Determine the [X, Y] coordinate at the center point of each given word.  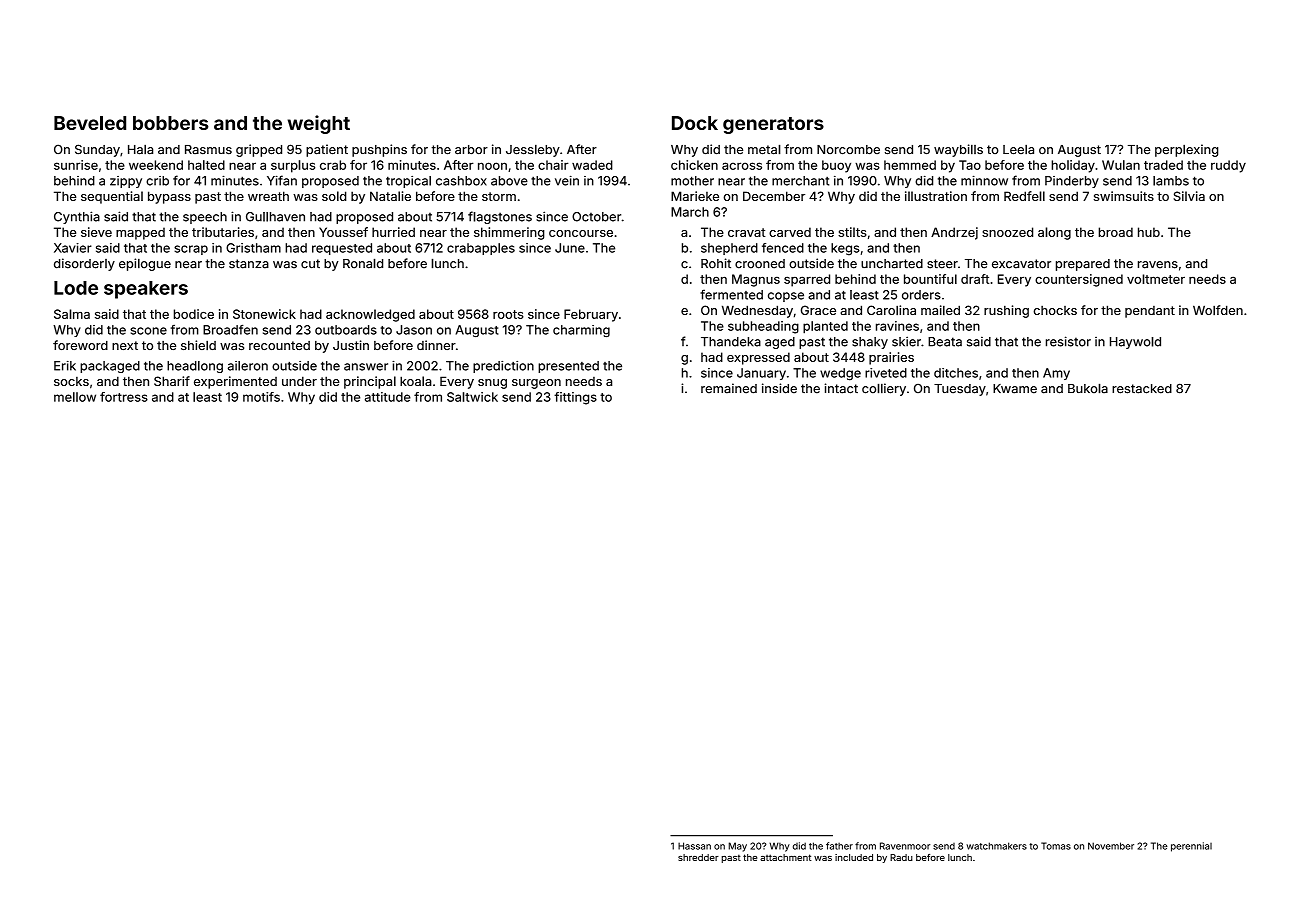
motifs [261, 397]
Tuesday [960, 390]
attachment [785, 857]
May [738, 847]
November [1111, 846]
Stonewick [264, 314]
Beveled [90, 123]
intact [841, 388]
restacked [1142, 389]
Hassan [694, 846]
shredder [698, 857]
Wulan [1121, 165]
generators [773, 125]
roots [508, 314]
